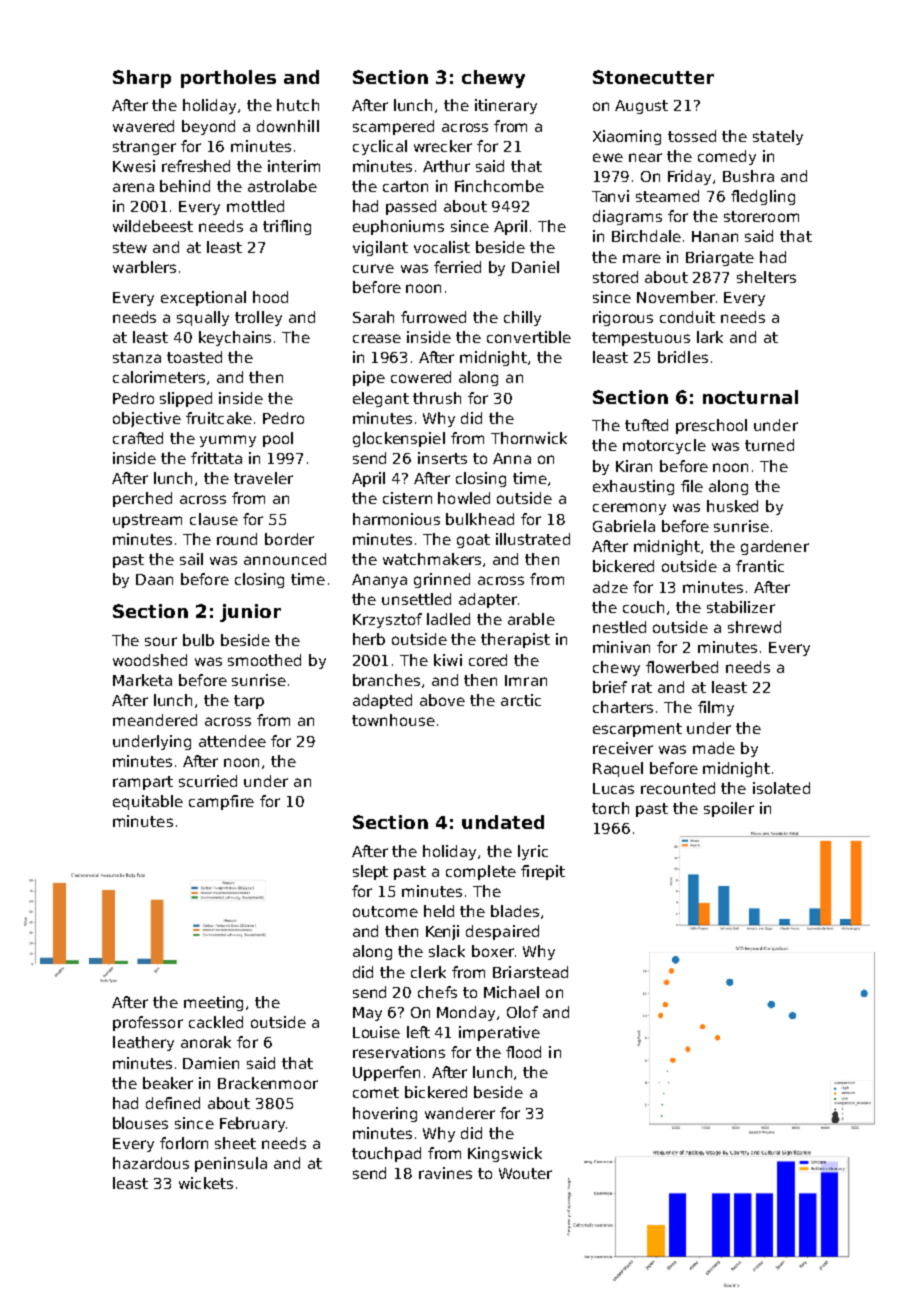  What do you see at coordinates (268, 1083) in the page?
I see `Brackenmoor` at bounding box center [268, 1083].
